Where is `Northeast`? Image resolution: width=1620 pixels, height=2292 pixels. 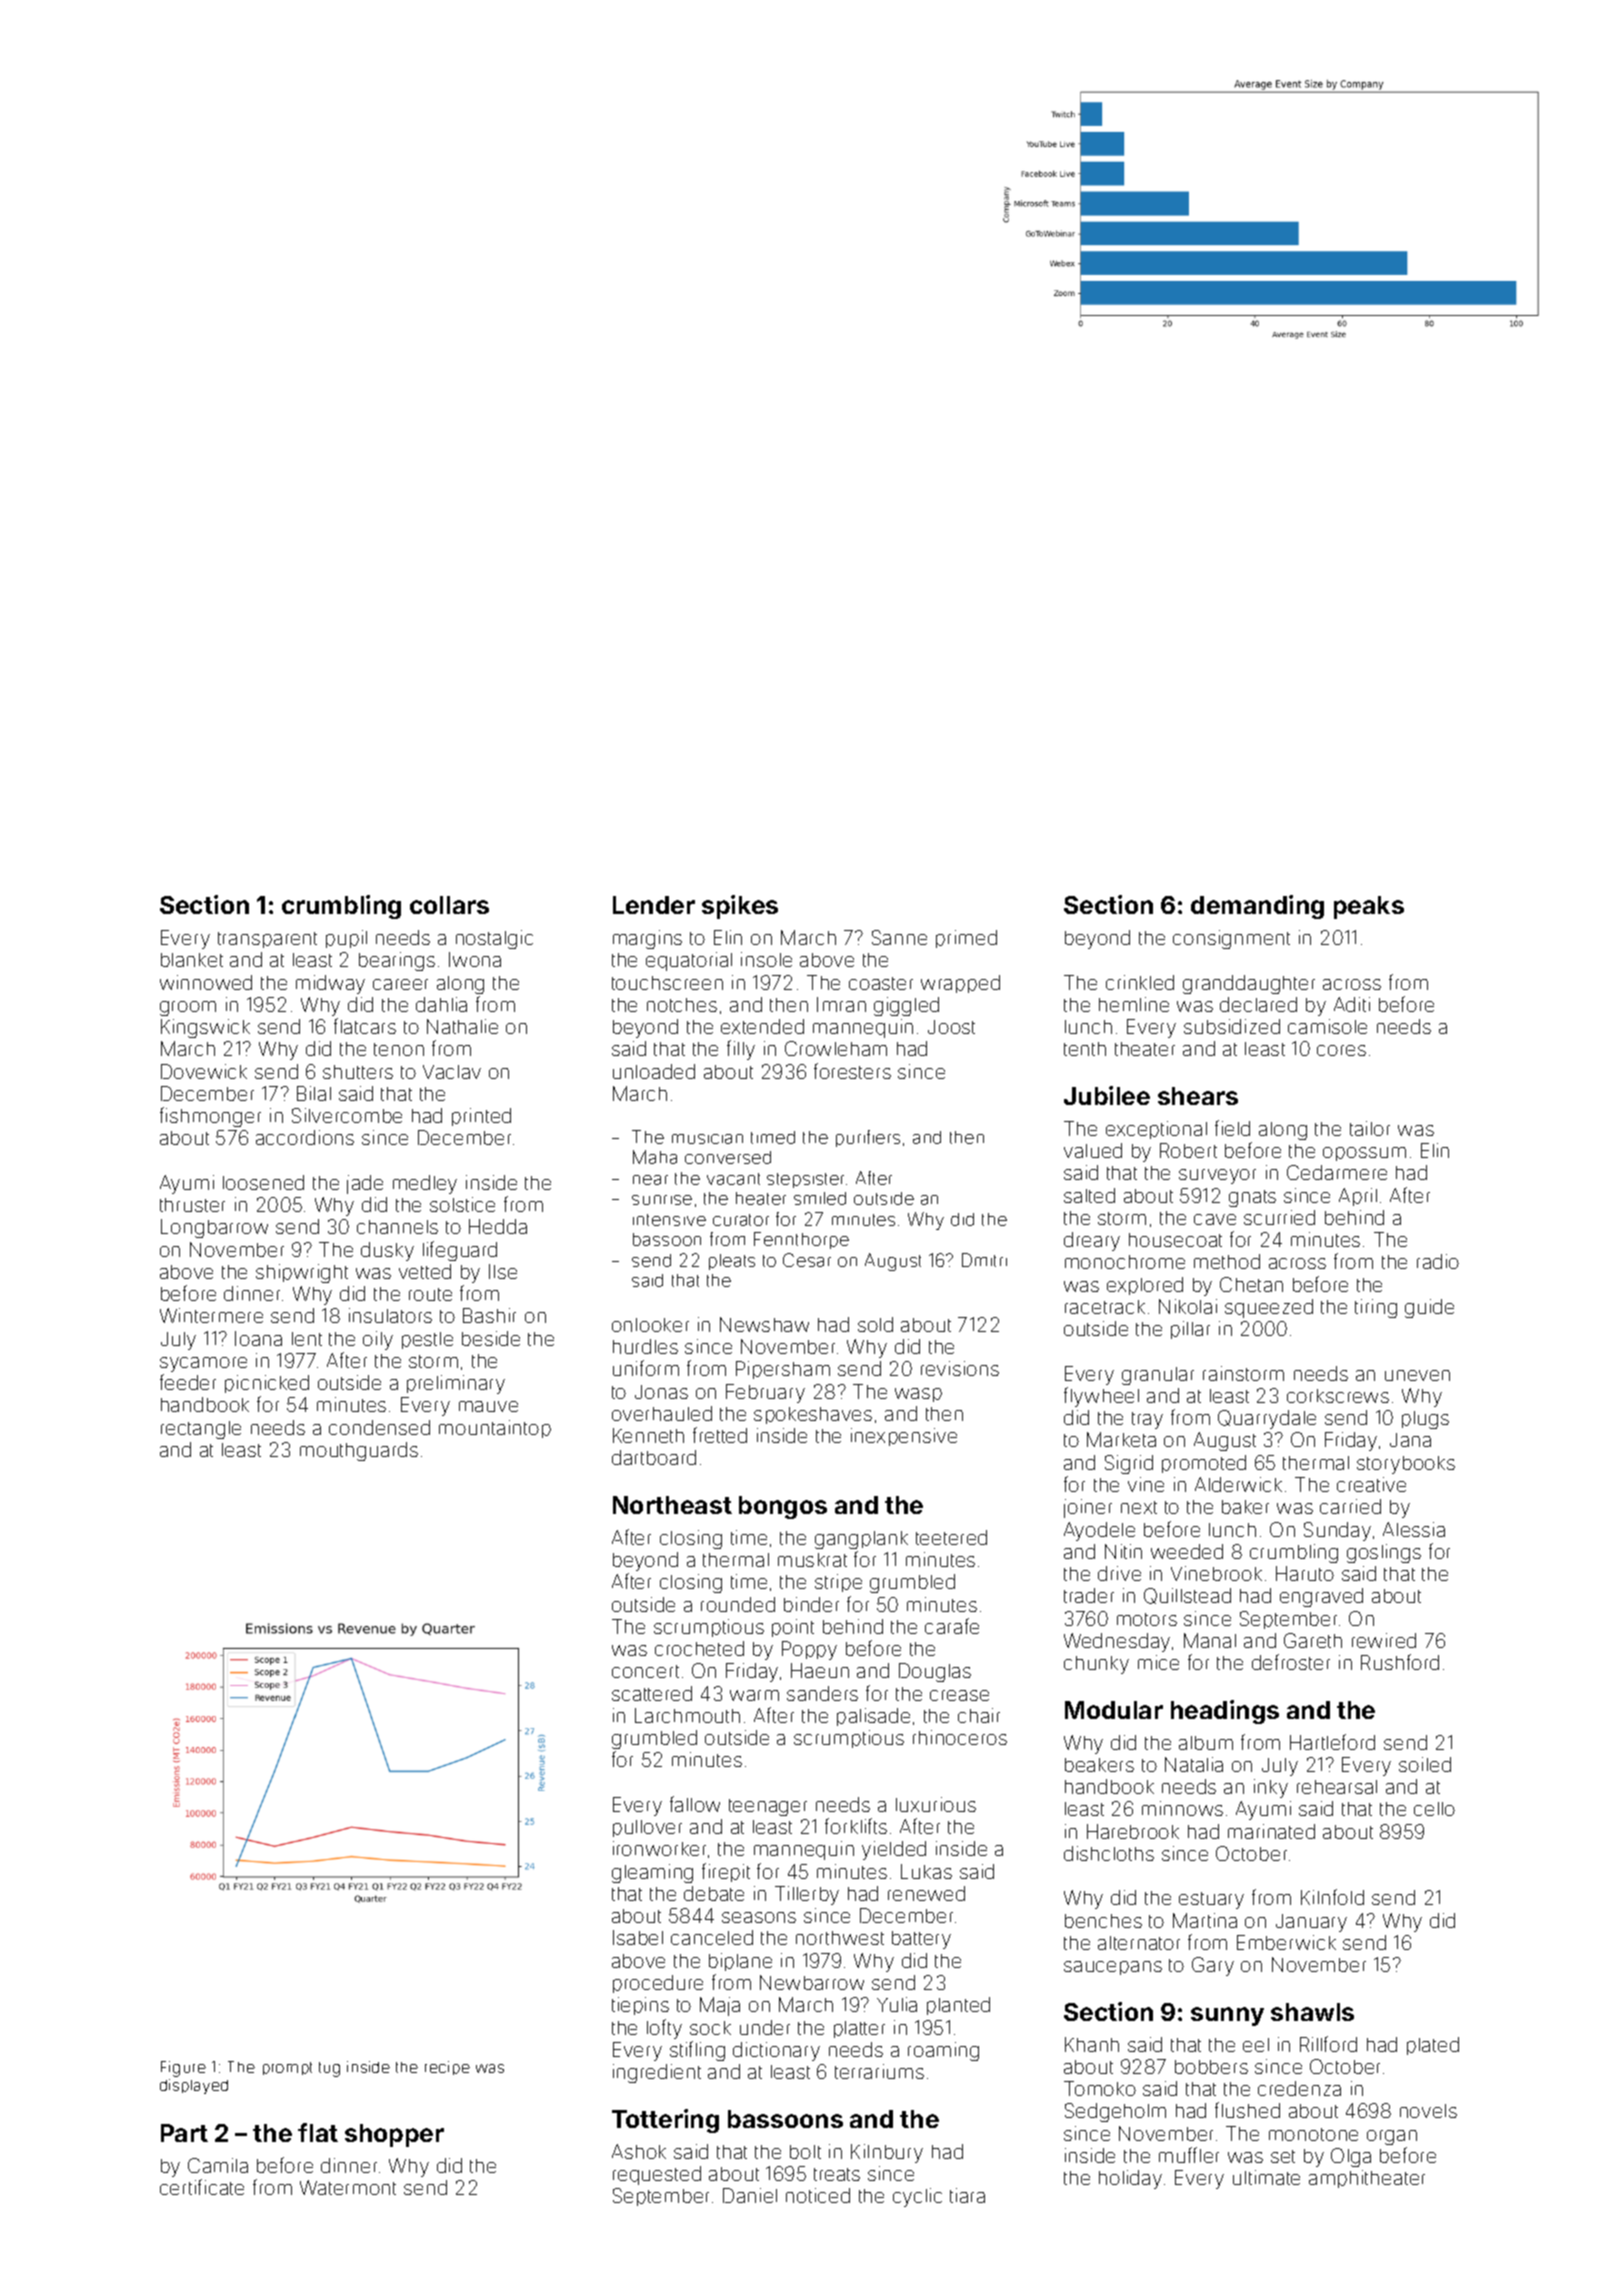
Northeast is located at coordinates (672, 1505).
